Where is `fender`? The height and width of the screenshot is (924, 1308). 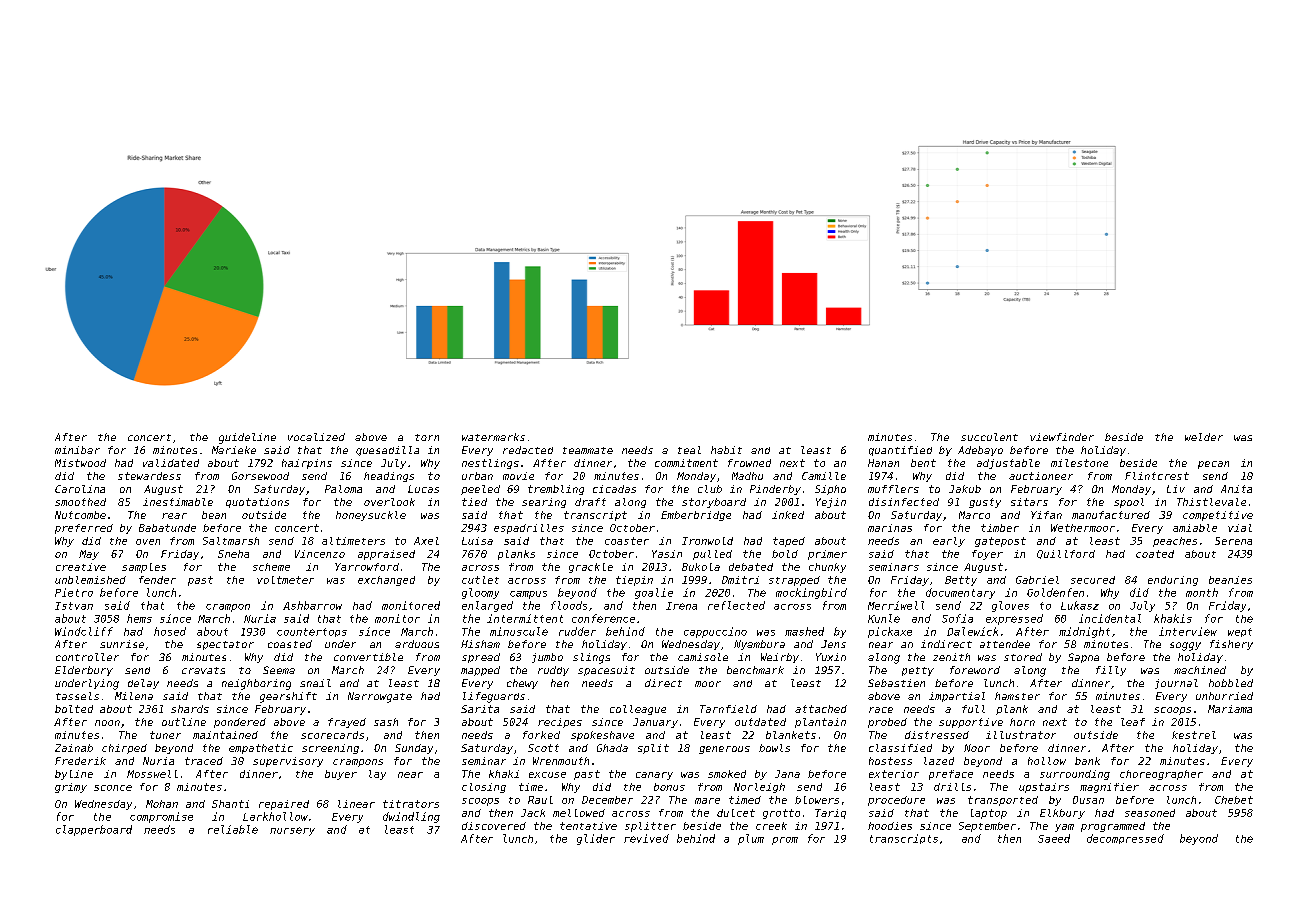
fender is located at coordinates (157, 580).
